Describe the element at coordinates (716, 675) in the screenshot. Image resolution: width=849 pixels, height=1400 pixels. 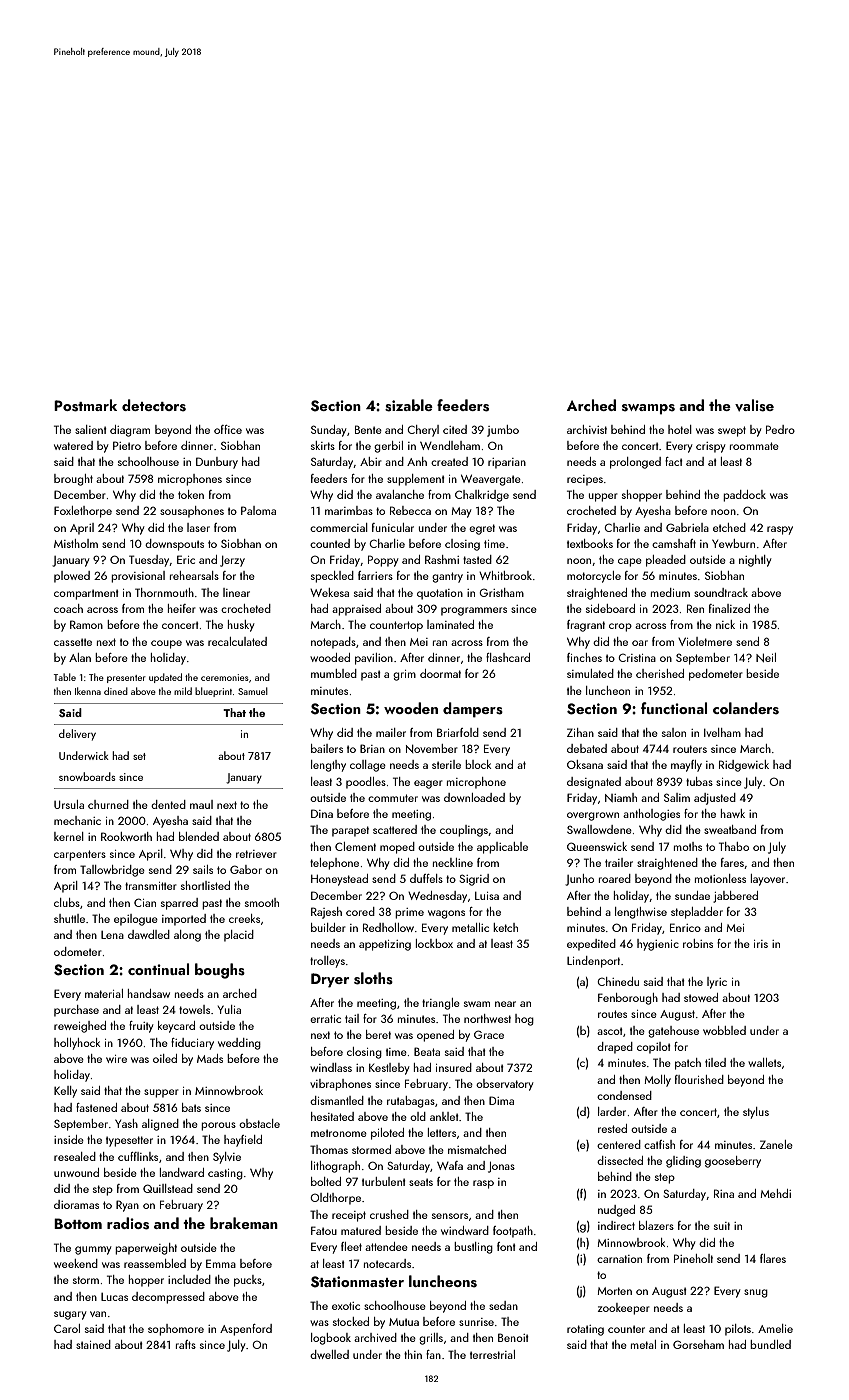
I see `pedometer` at that location.
